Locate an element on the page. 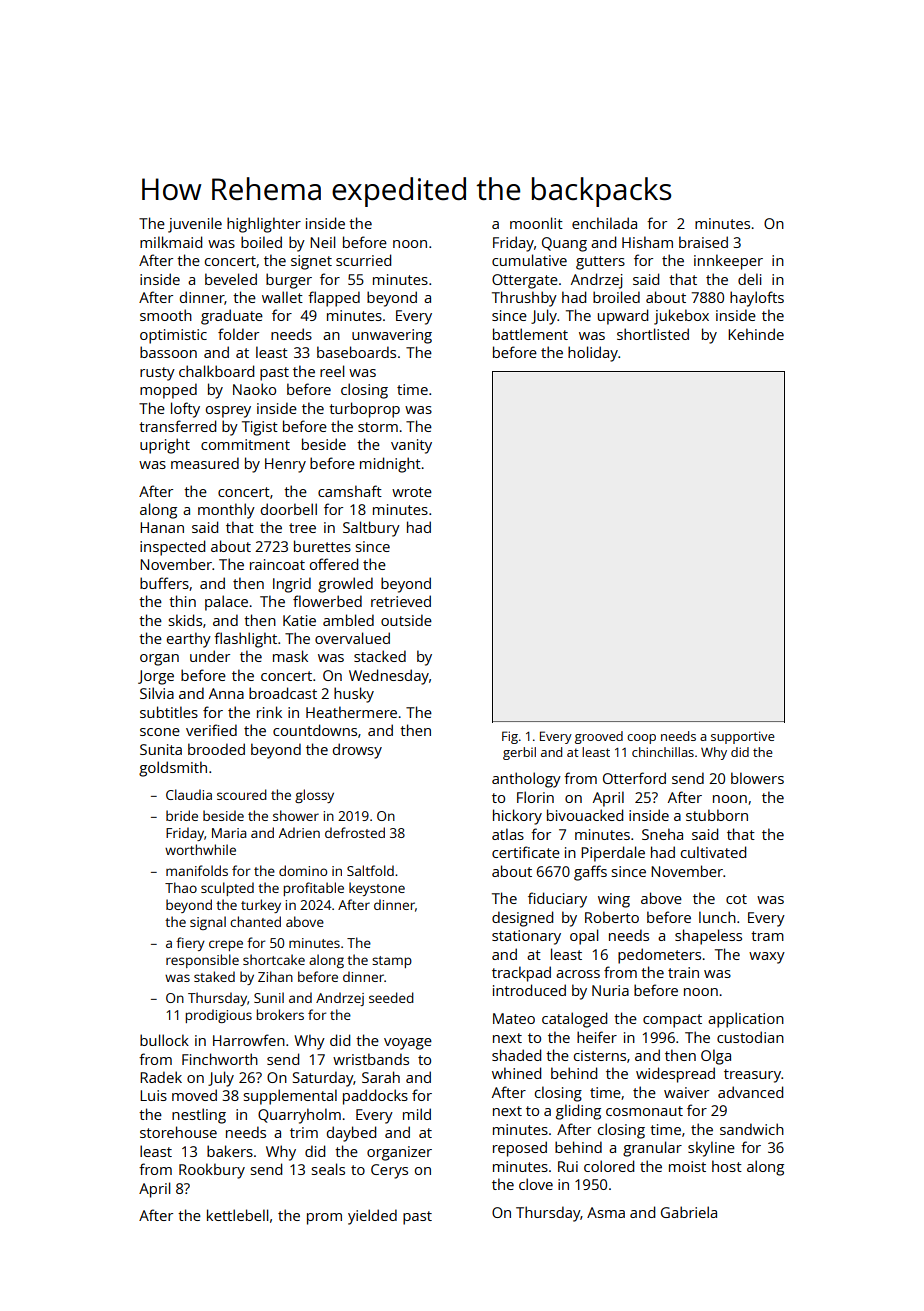 Image resolution: width=924 pixels, height=1311 pixels. shortlisted is located at coordinates (653, 334).
